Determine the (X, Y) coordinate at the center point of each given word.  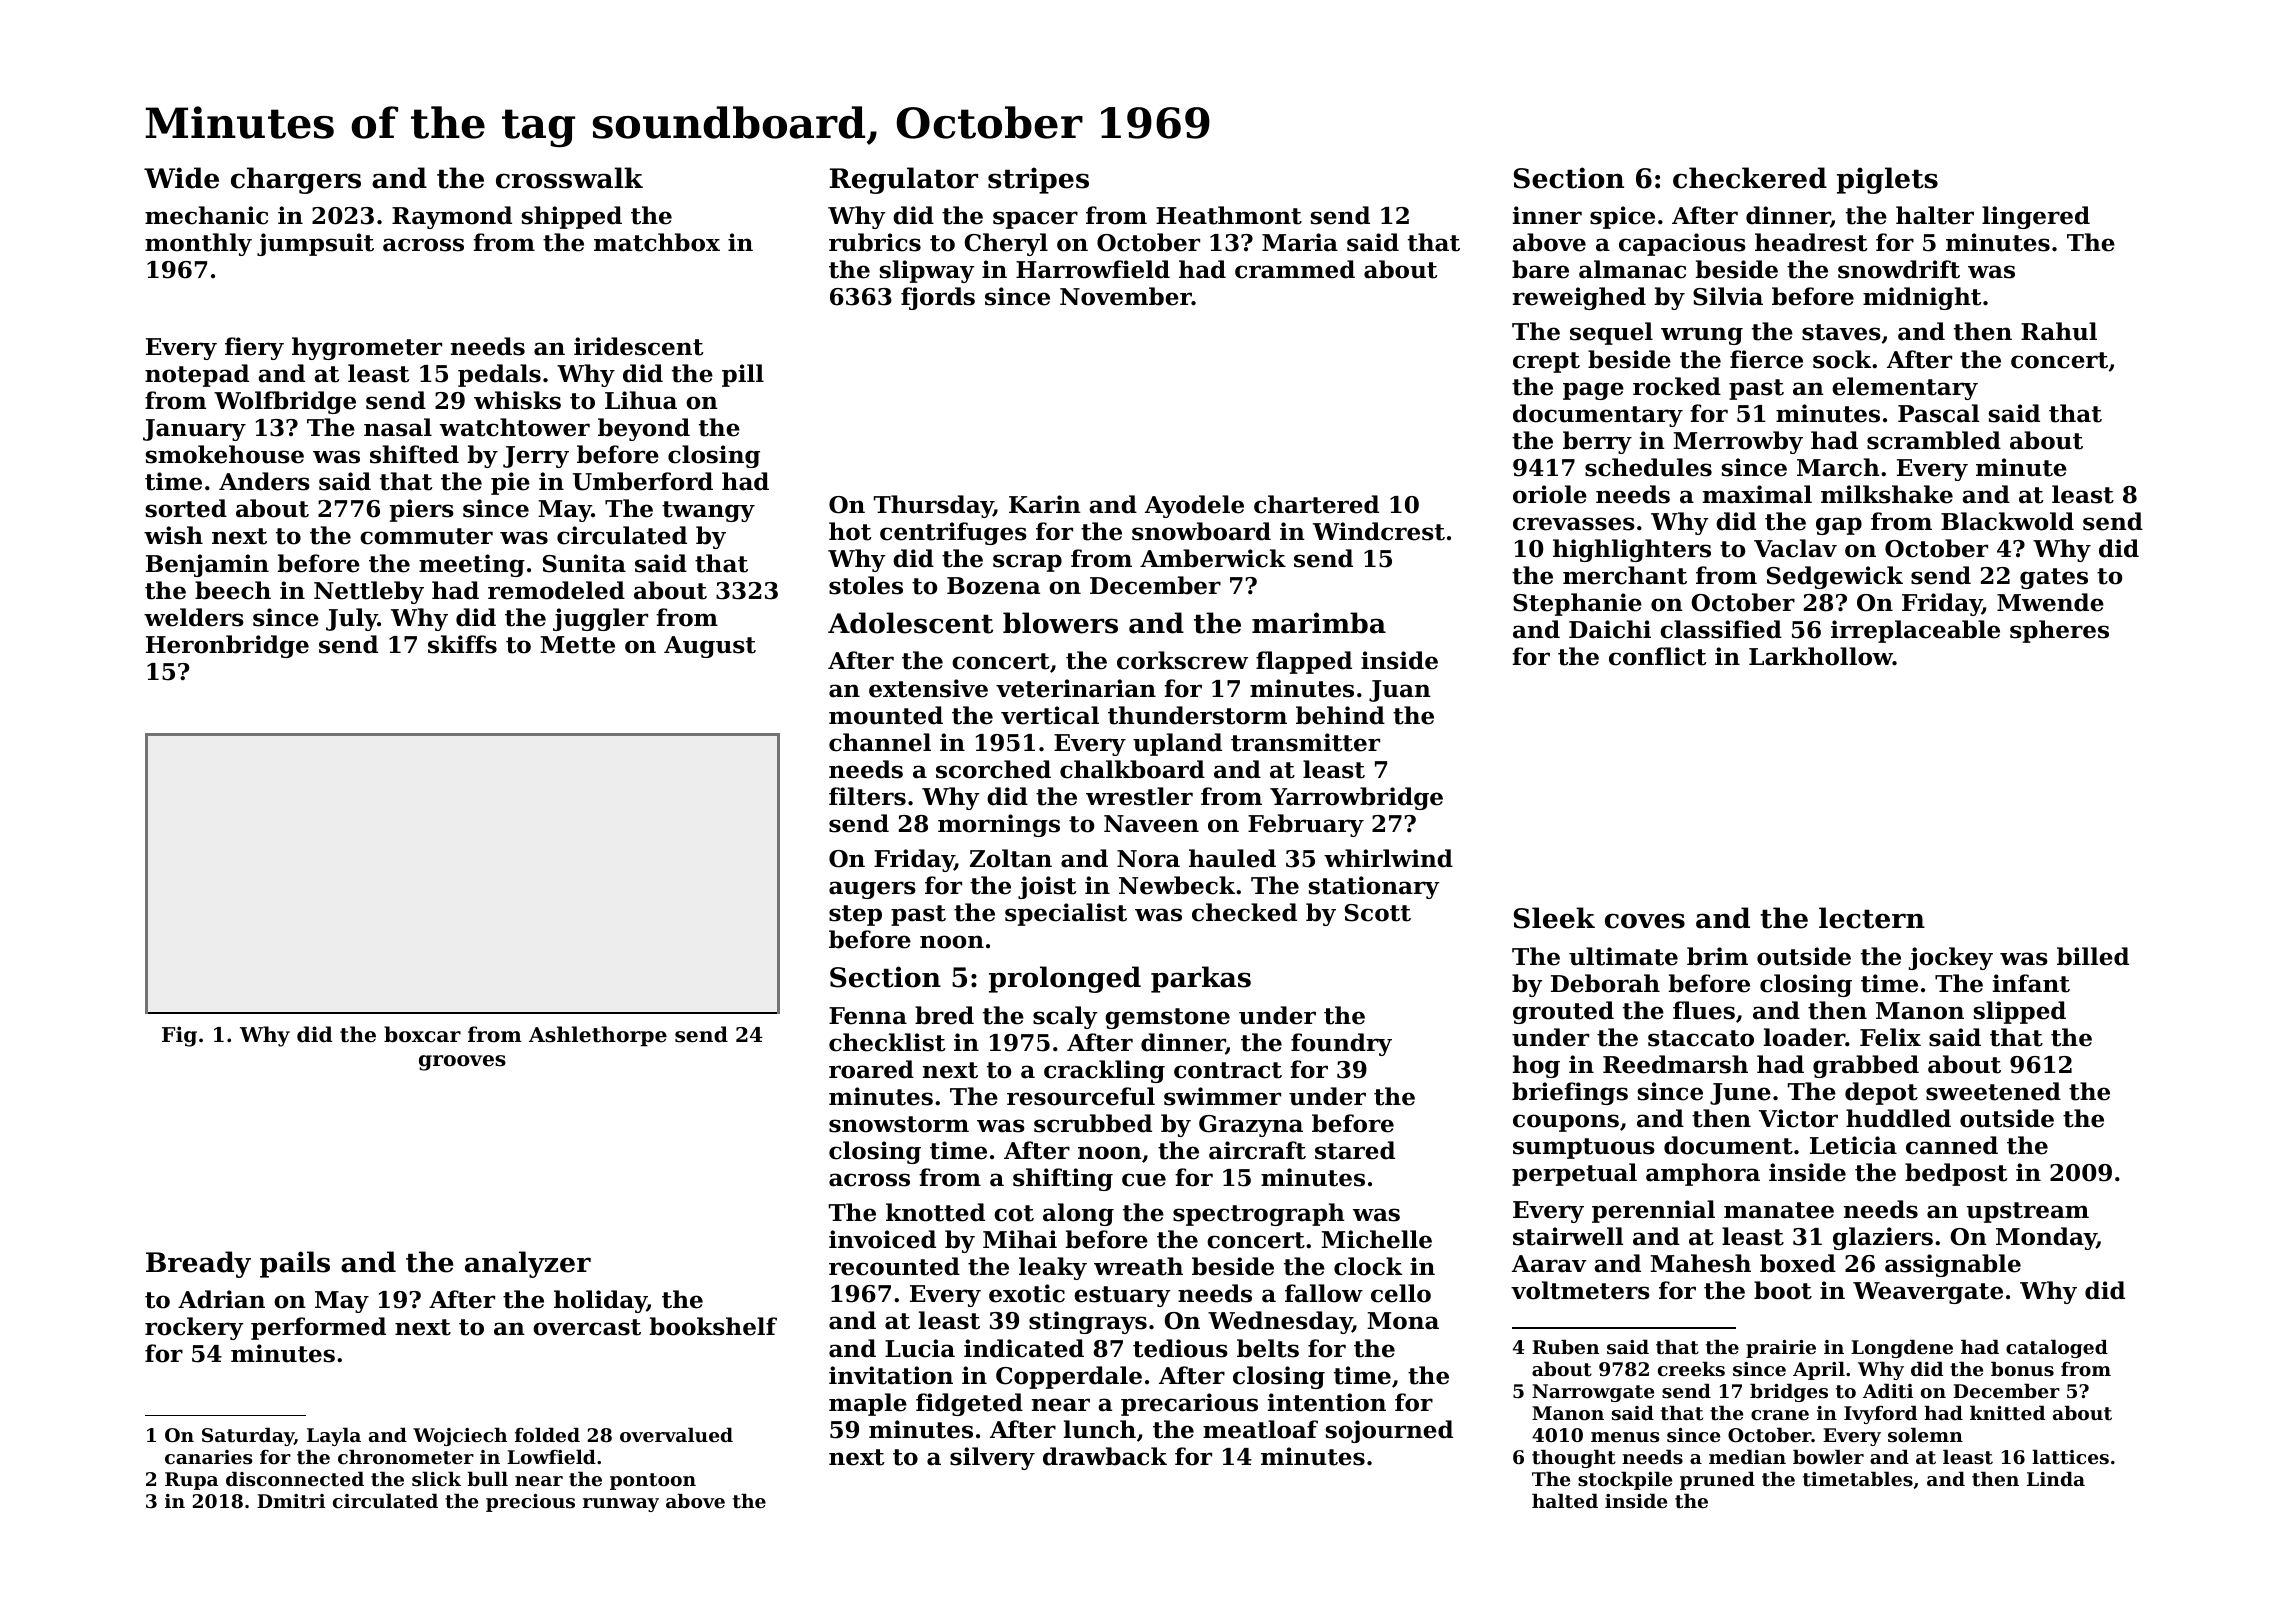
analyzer (528, 1264)
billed (2093, 956)
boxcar (422, 1034)
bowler (1828, 1456)
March (1838, 467)
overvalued (676, 1435)
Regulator (904, 180)
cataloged (2057, 1348)
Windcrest (1379, 531)
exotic (1027, 1293)
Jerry (536, 457)
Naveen (1151, 824)
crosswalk (569, 178)
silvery (992, 1458)
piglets (1887, 180)
